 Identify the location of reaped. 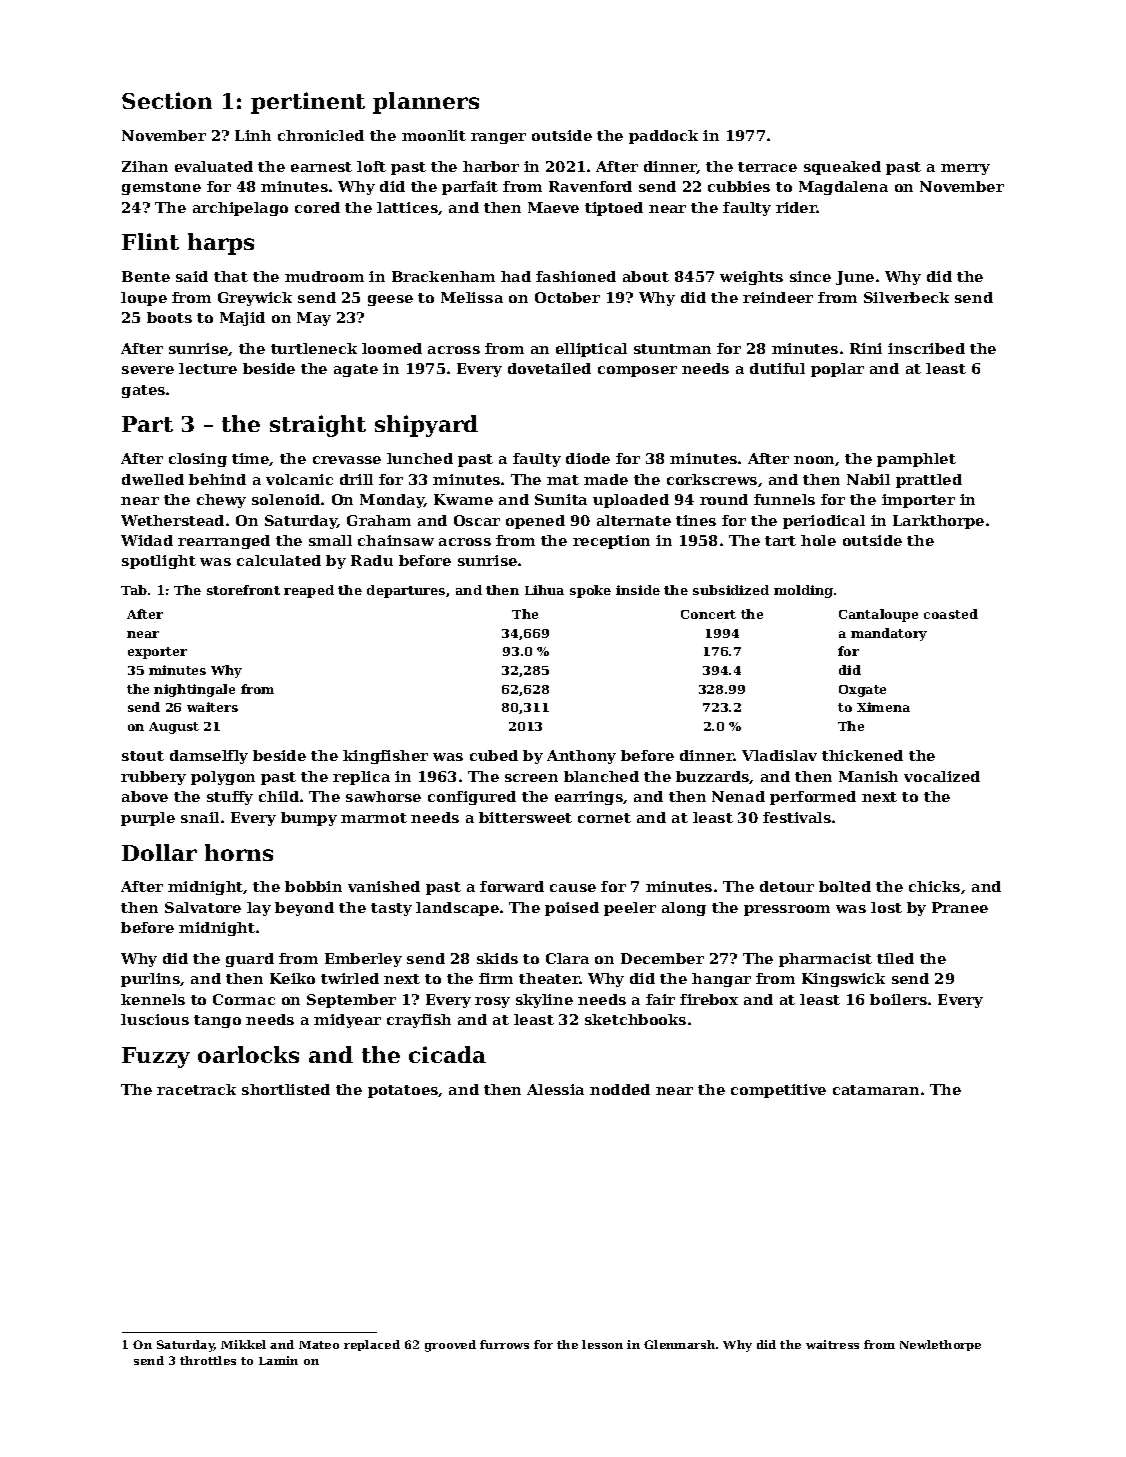
(309, 591).
